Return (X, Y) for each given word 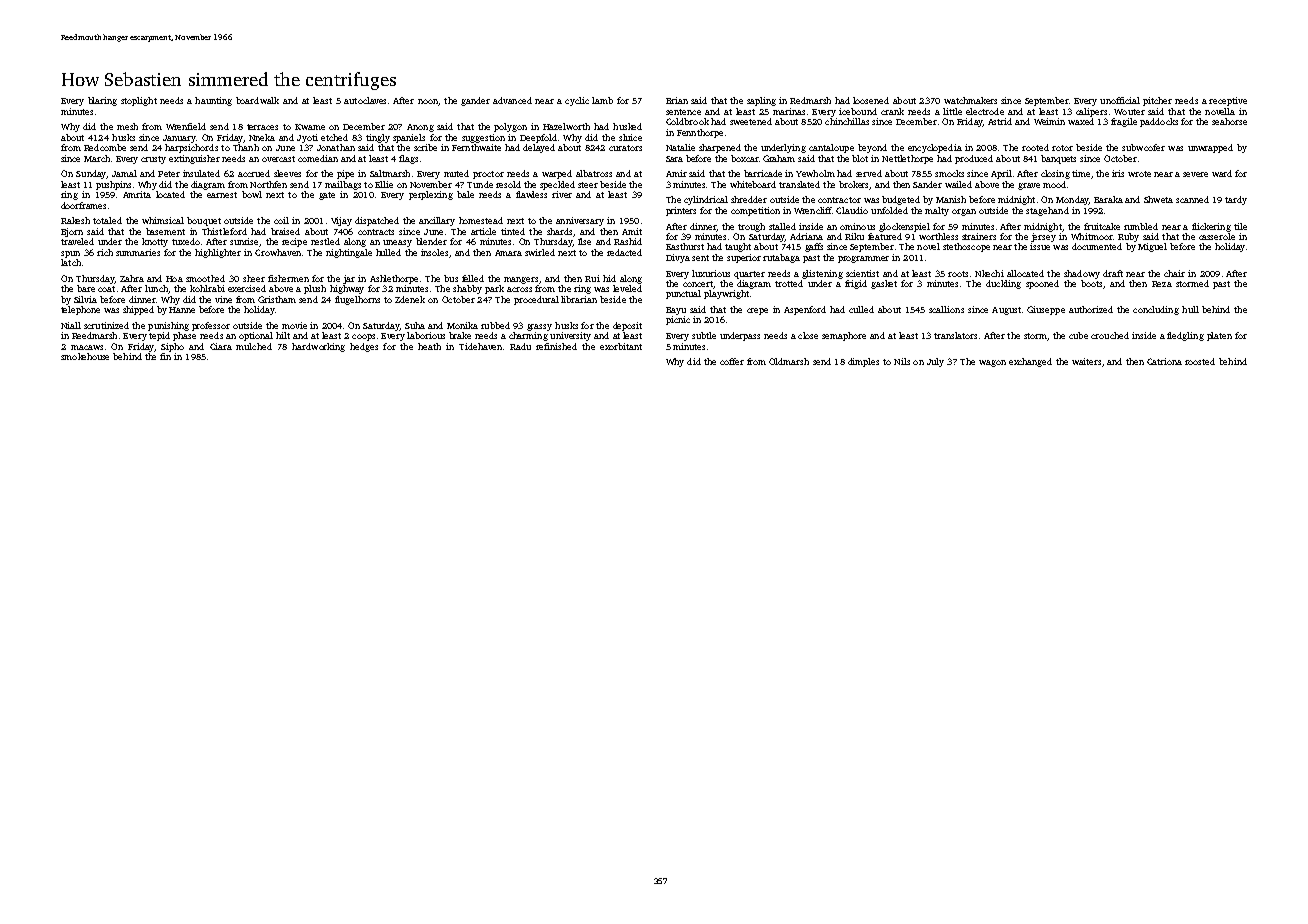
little (952, 111)
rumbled (1141, 226)
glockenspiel (904, 227)
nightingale (349, 253)
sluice (630, 137)
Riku (854, 236)
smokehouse (85, 356)
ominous (857, 226)
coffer (732, 361)
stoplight (139, 101)
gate (327, 196)
